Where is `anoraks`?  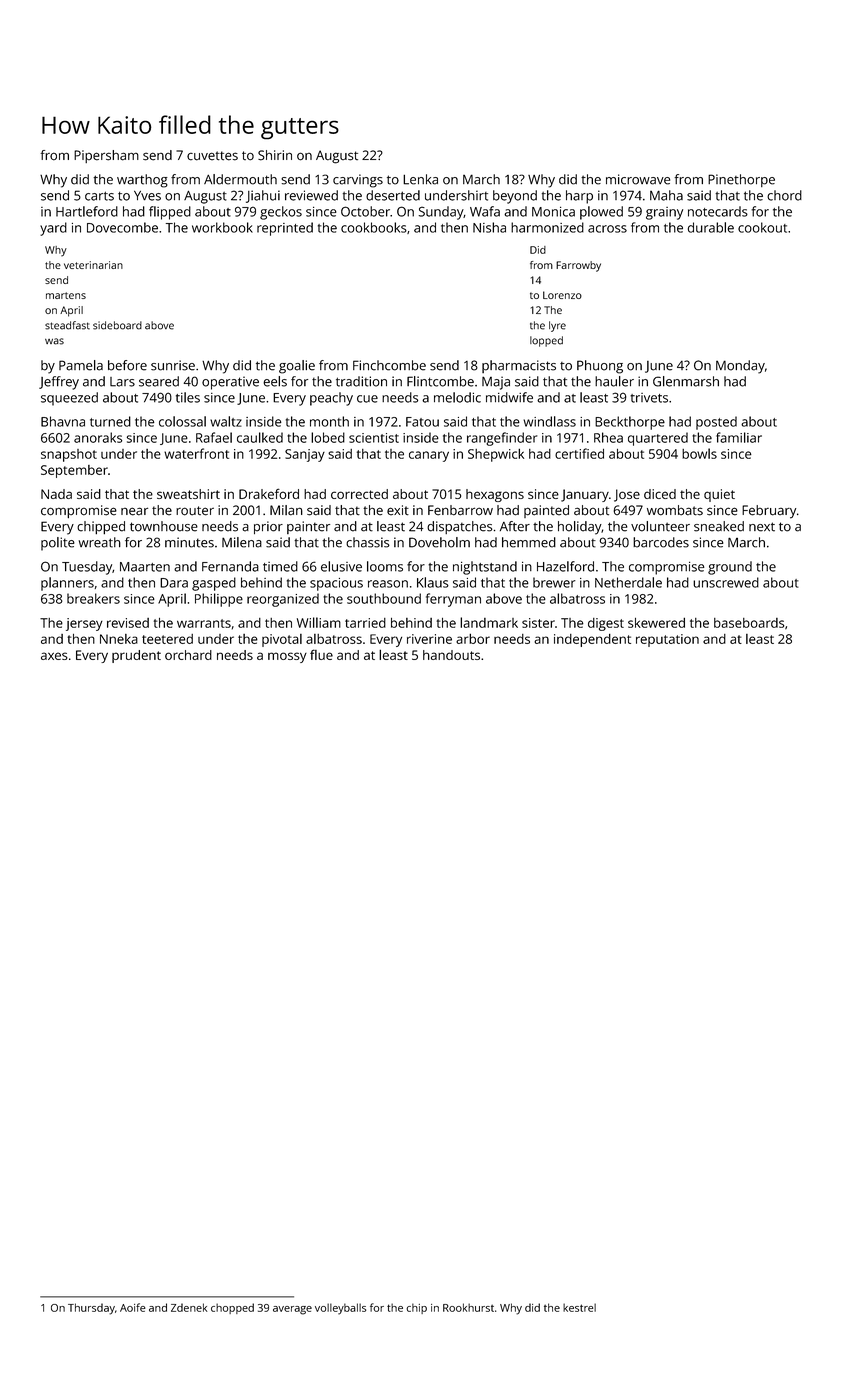 anoraks is located at coordinates (98, 437).
